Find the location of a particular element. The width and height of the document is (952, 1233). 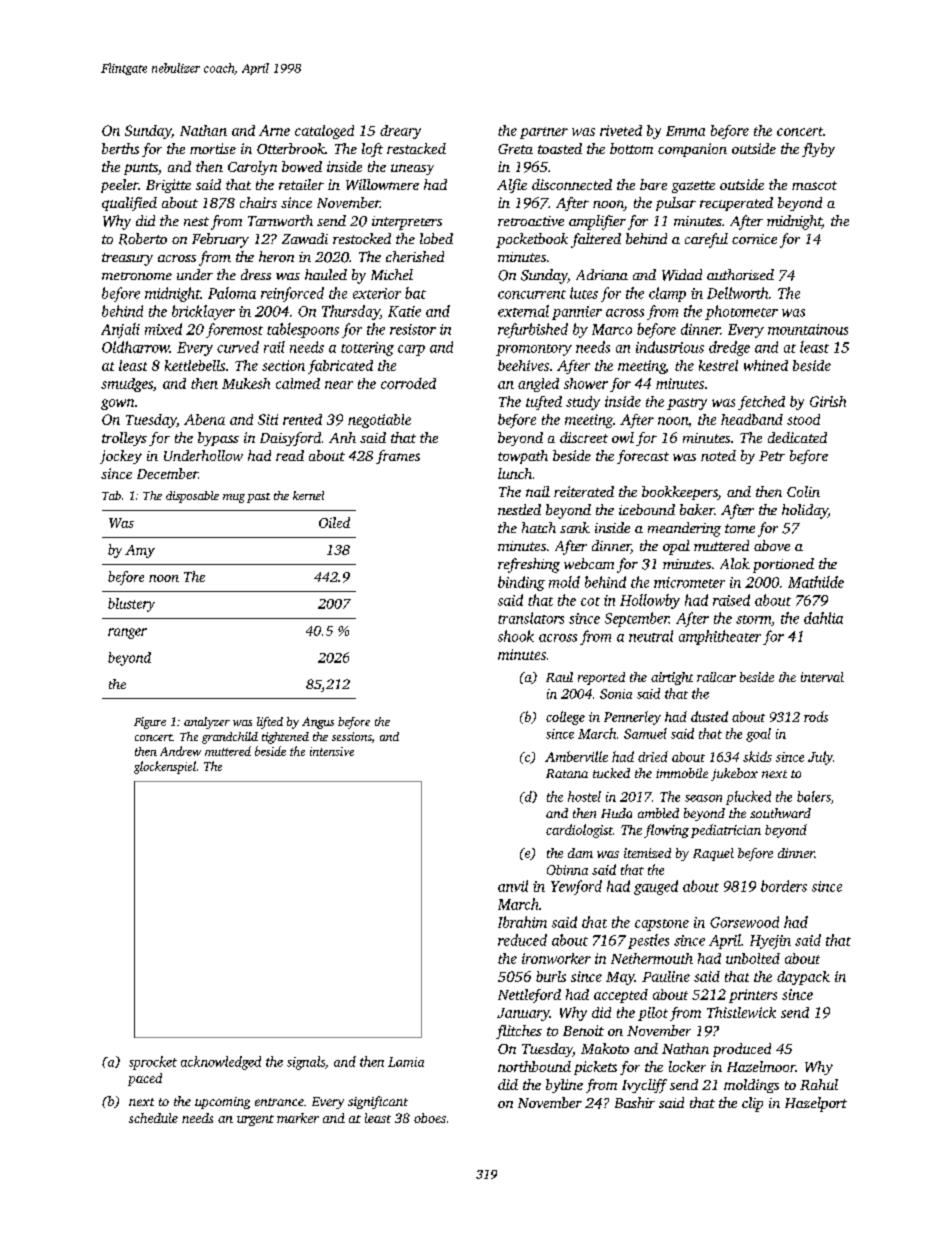

baker is located at coordinates (697, 509).
